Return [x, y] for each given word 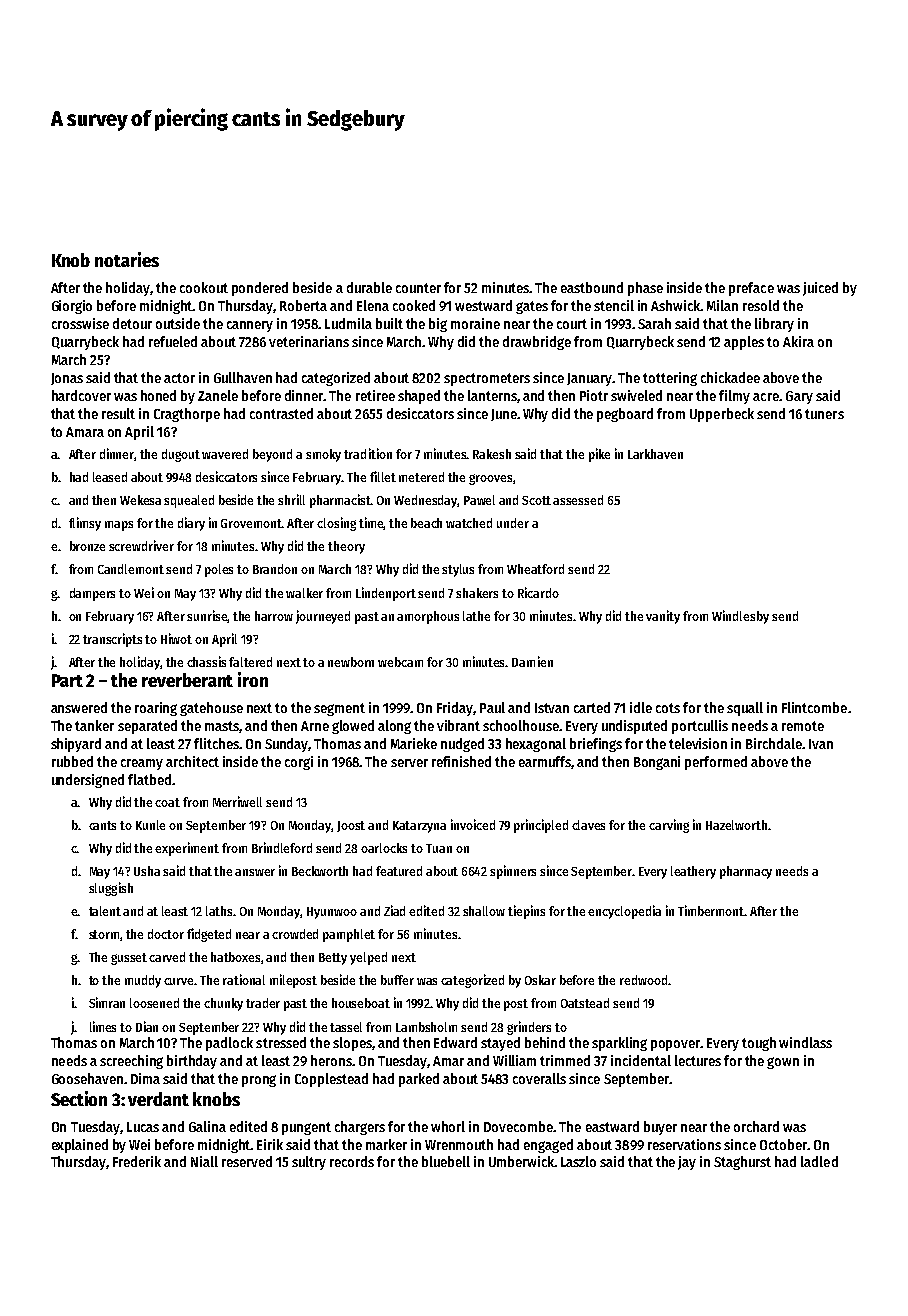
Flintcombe [814, 707]
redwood [643, 980]
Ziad [394, 910]
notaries [127, 259]
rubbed [72, 761]
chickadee [730, 377]
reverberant [187, 680]
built [389, 323]
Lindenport [386, 594]
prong [259, 1081]
